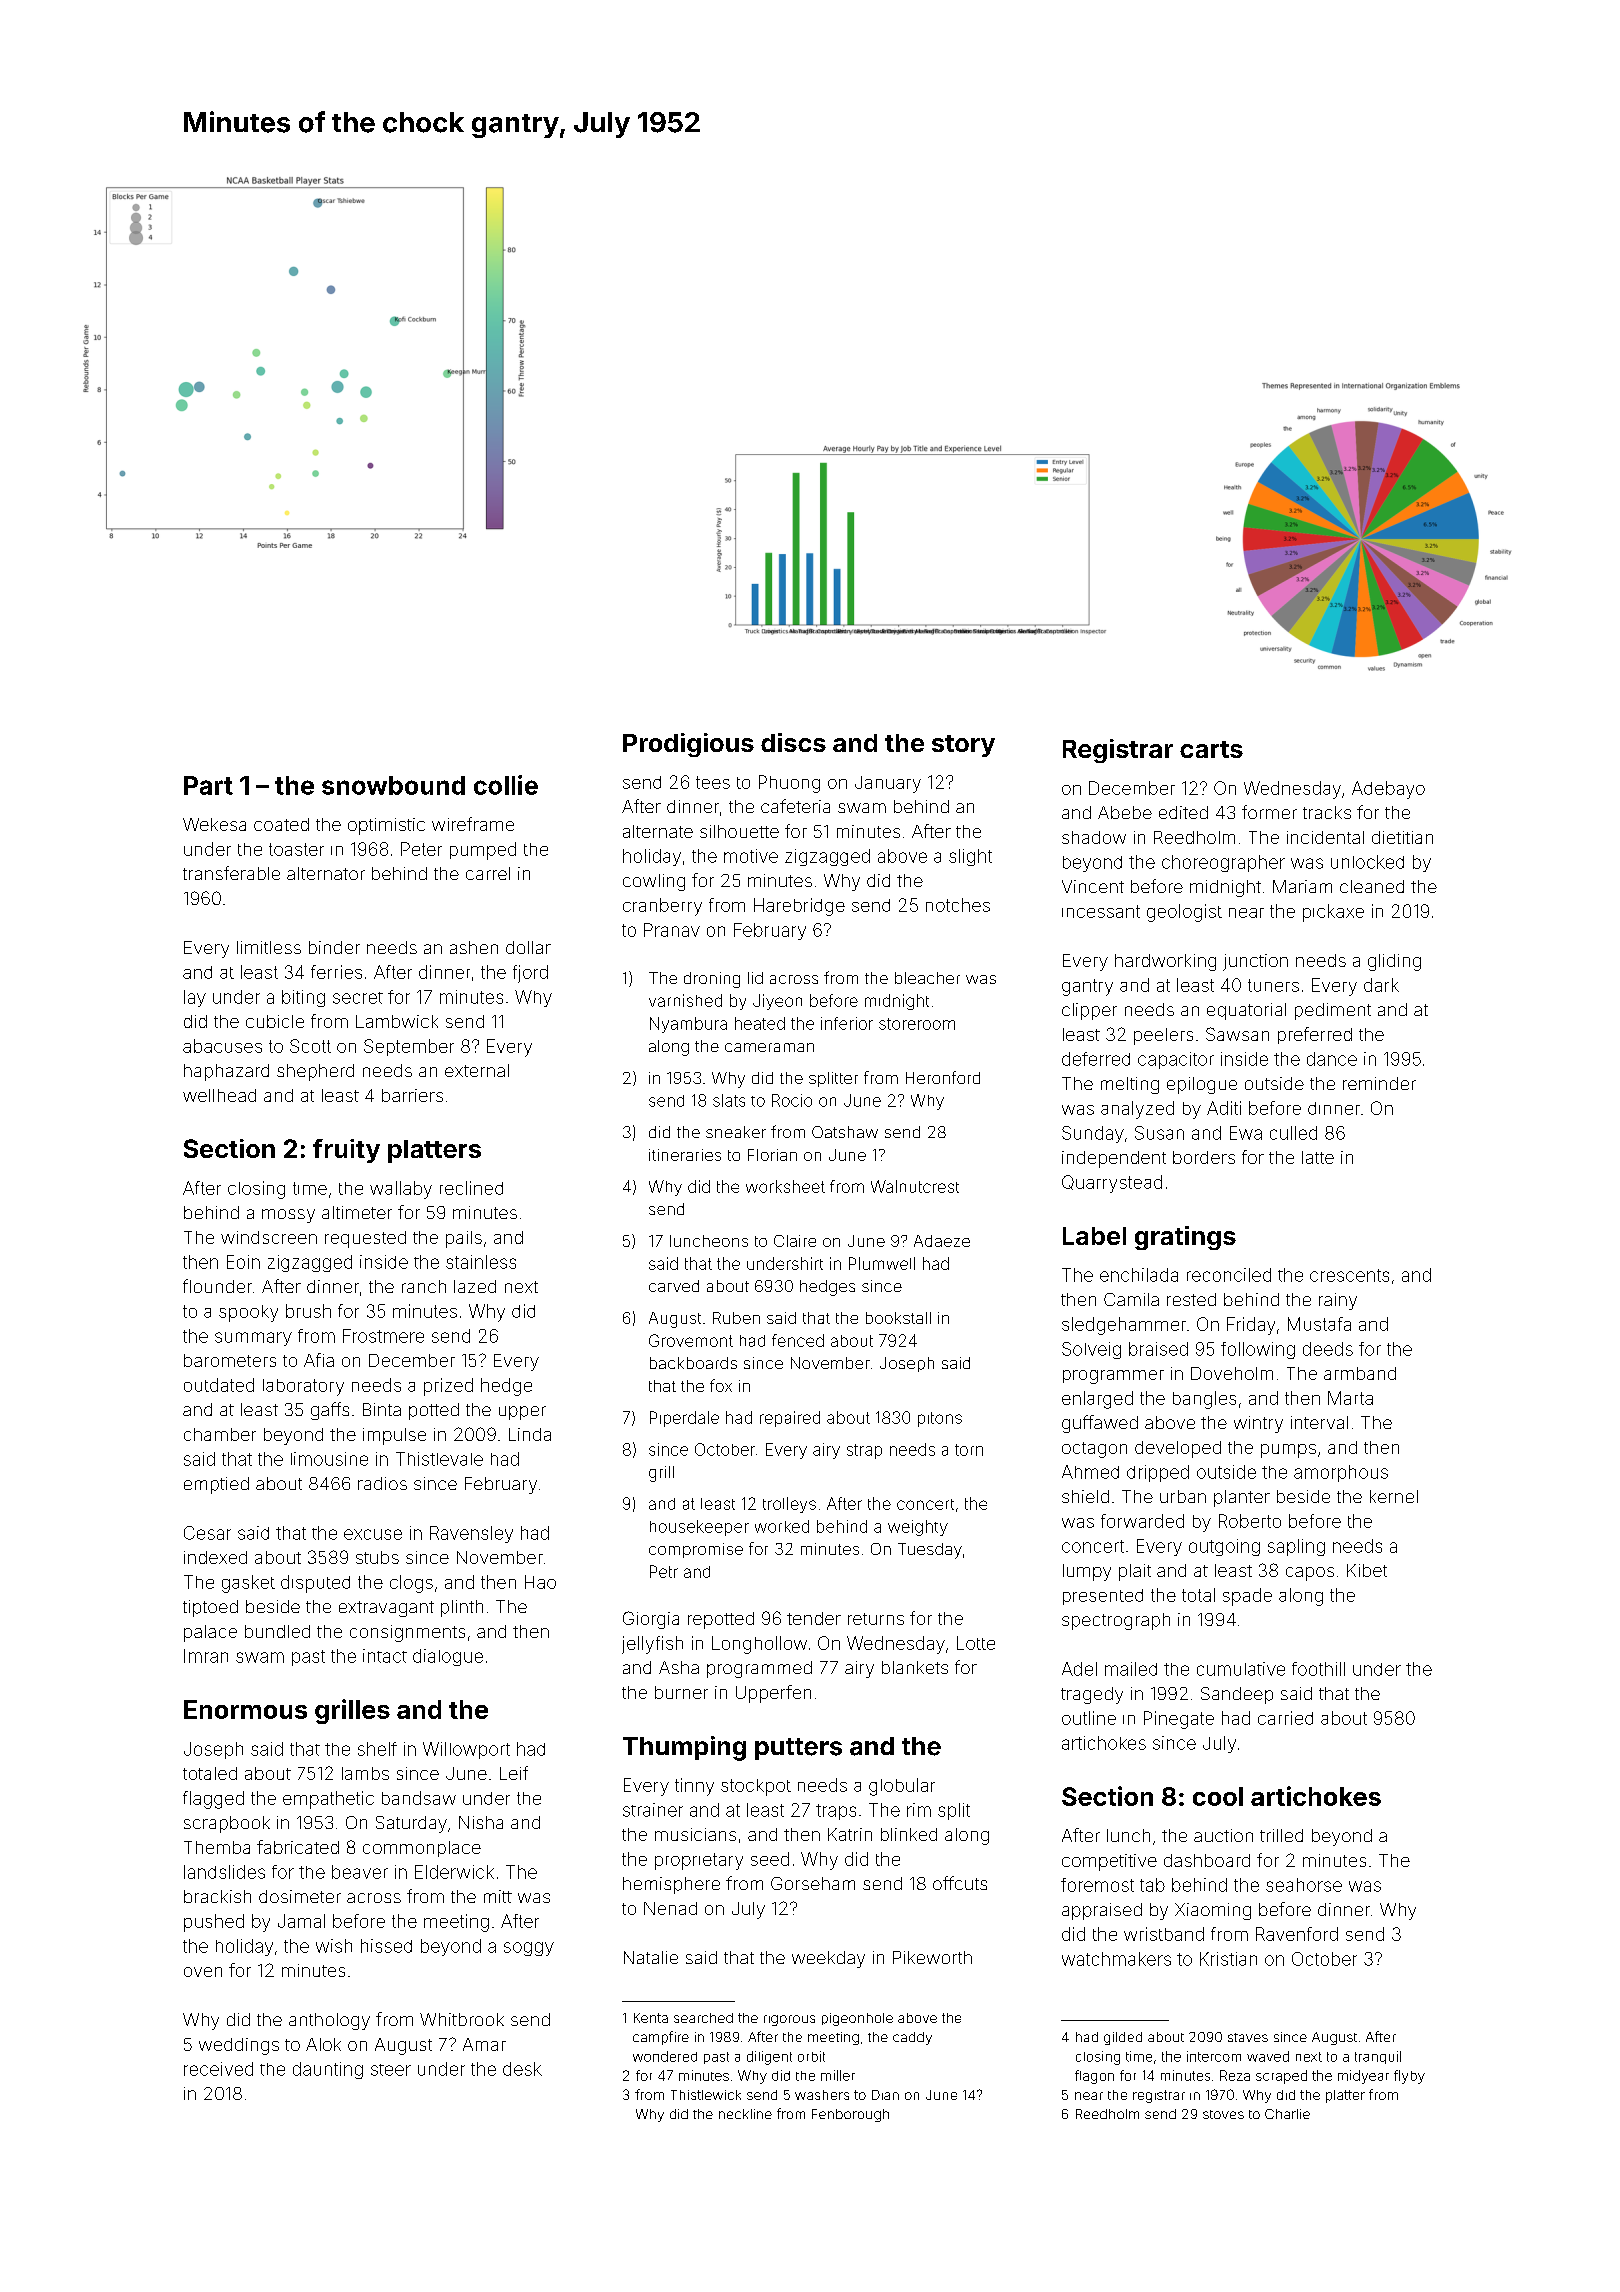 Image resolution: width=1620 pixels, height=2292 pixels. I want to click on snowbound, so click(393, 785).
